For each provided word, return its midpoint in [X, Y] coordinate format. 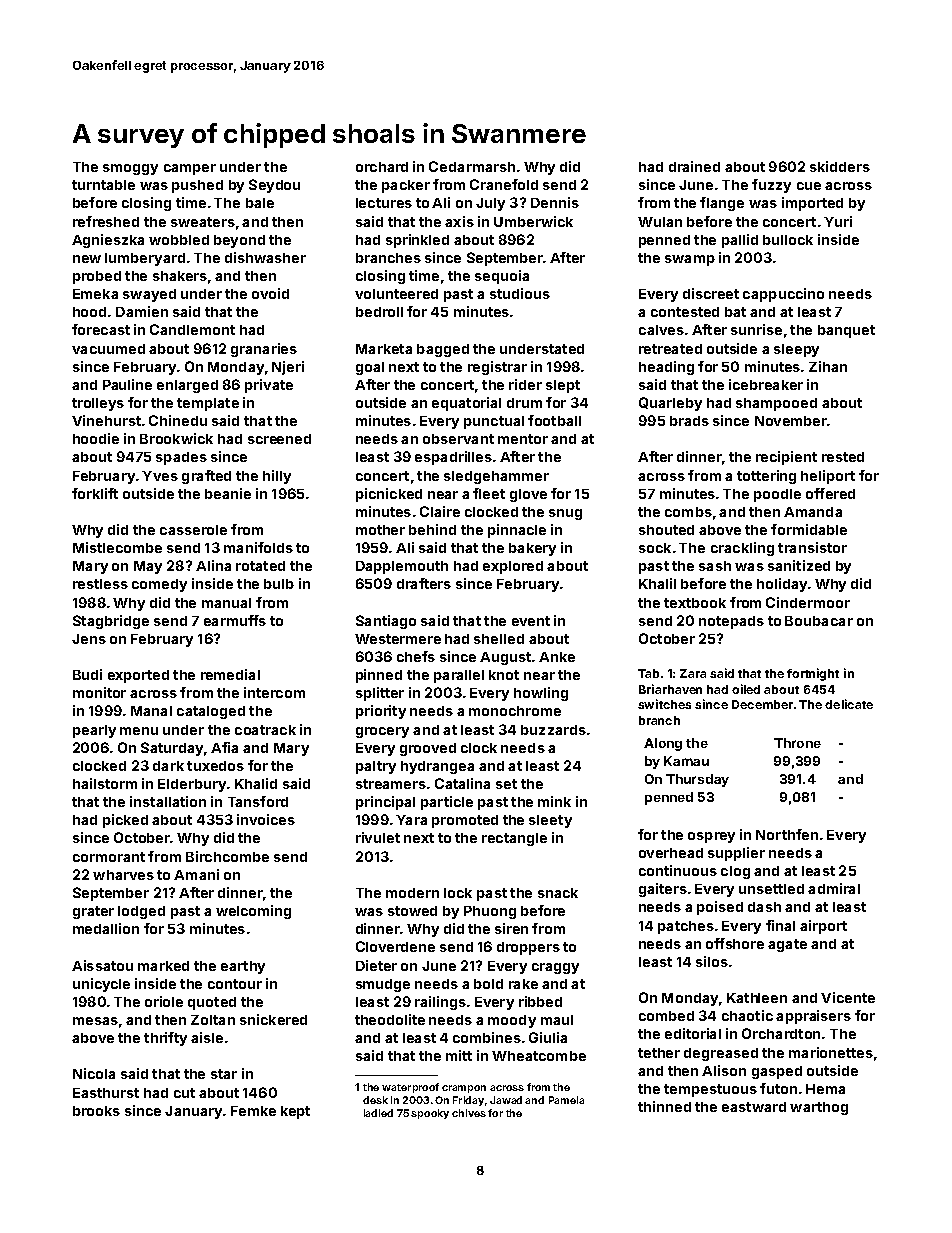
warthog [819, 1108]
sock [655, 548]
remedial [230, 674]
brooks [96, 1111]
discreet [711, 293]
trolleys [98, 404]
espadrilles [453, 458]
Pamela [566, 1100]
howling [541, 694]
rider [525, 384]
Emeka [95, 294]
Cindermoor [808, 602]
